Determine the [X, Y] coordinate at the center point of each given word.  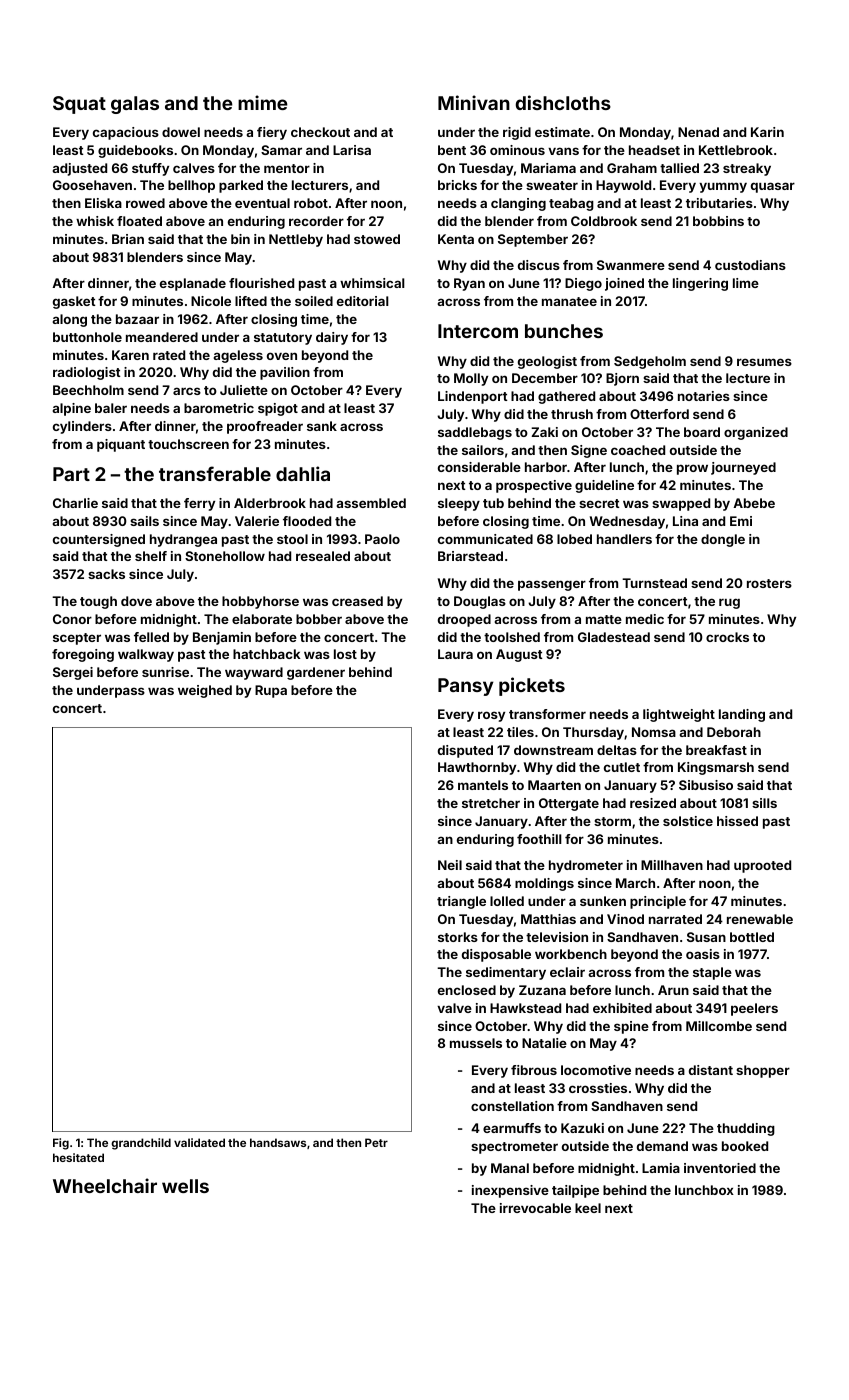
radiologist [87, 373]
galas [135, 105]
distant [711, 1070]
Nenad [698, 132]
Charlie [75, 503]
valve [454, 1008]
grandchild [141, 1144]
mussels [476, 1043]
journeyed [743, 468]
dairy [332, 338]
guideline [604, 486]
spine [631, 1027]
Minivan [474, 102]
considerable [479, 467]
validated [199, 1142]
